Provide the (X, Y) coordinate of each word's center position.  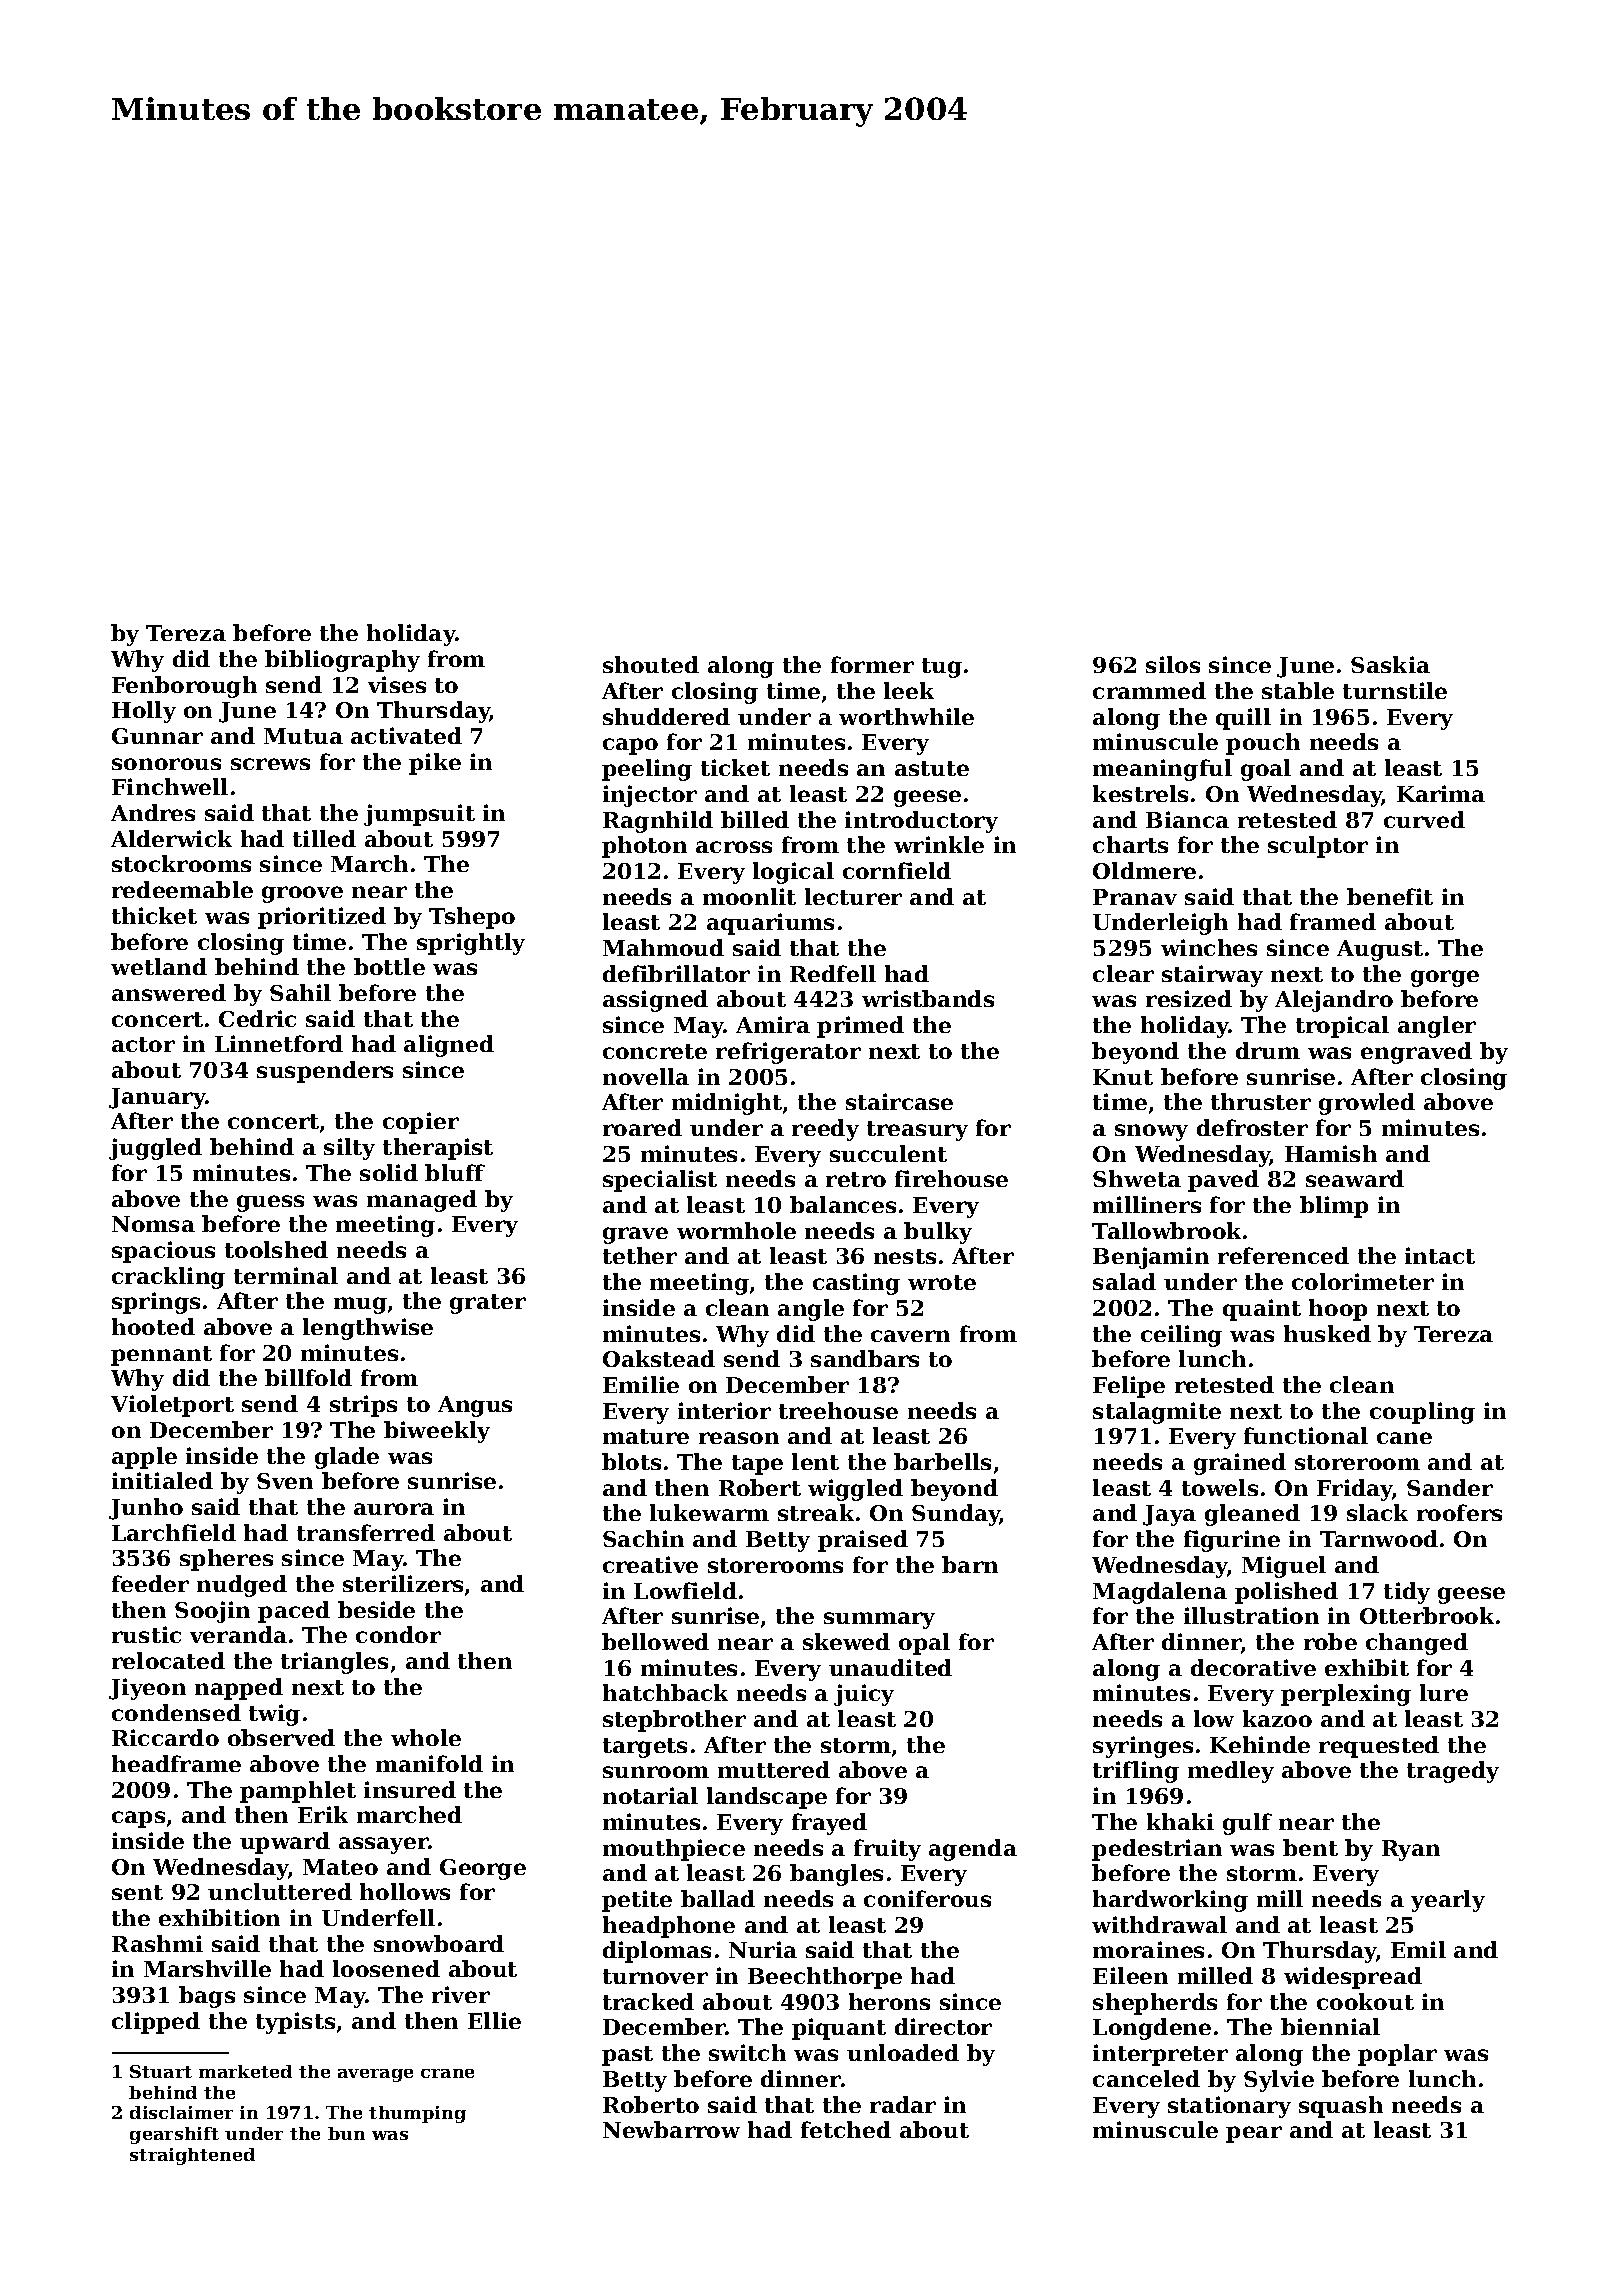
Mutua (303, 736)
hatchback (665, 1692)
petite (637, 1901)
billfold (308, 1377)
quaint (1262, 1310)
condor (398, 1634)
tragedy (1453, 1772)
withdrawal (1159, 1924)
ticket (735, 767)
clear (1123, 973)
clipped (156, 2023)
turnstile (1395, 690)
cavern (910, 1336)
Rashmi (157, 1943)
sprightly (471, 944)
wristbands (928, 998)
